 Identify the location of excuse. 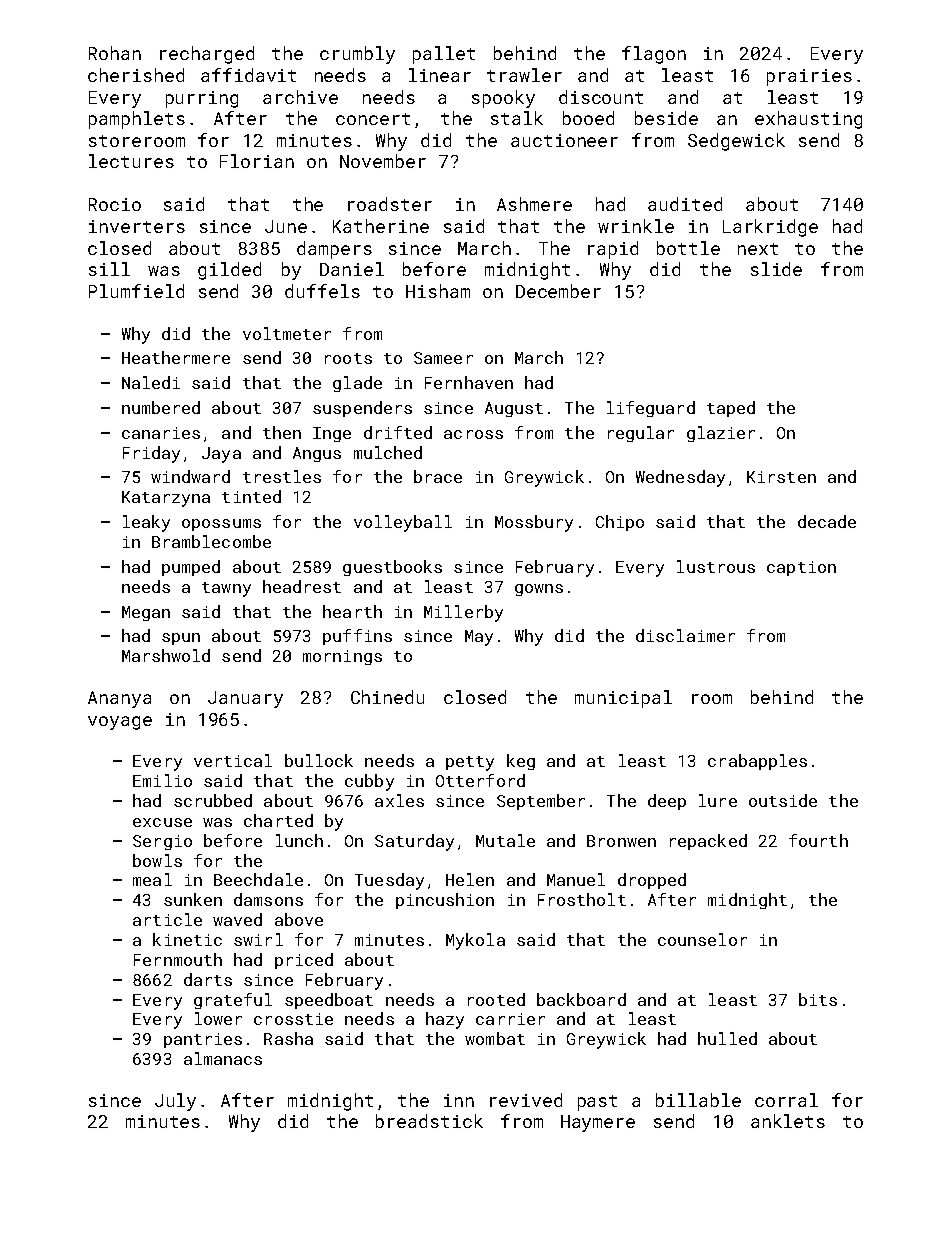
(162, 822).
